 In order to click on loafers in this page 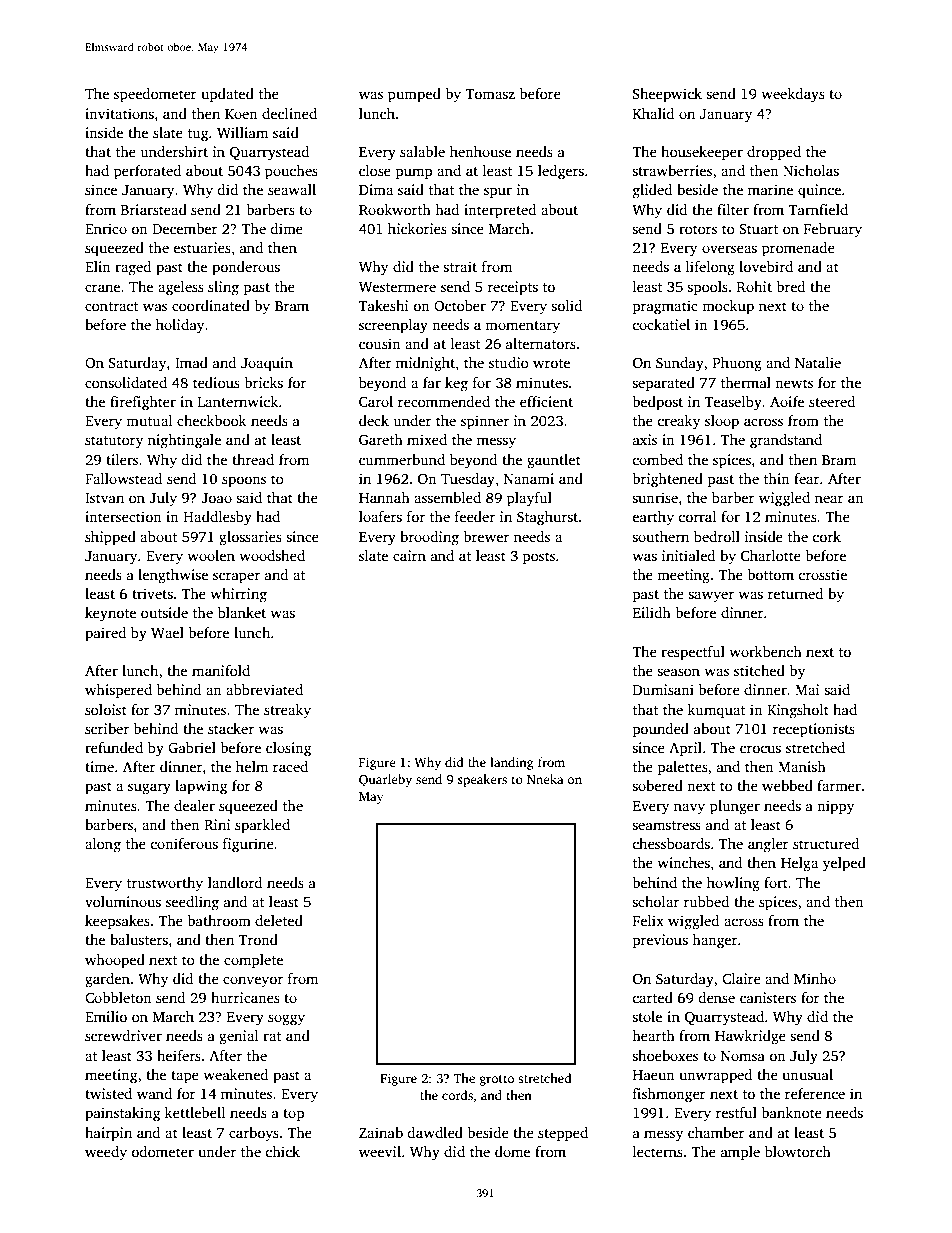, I will do `click(380, 516)`.
